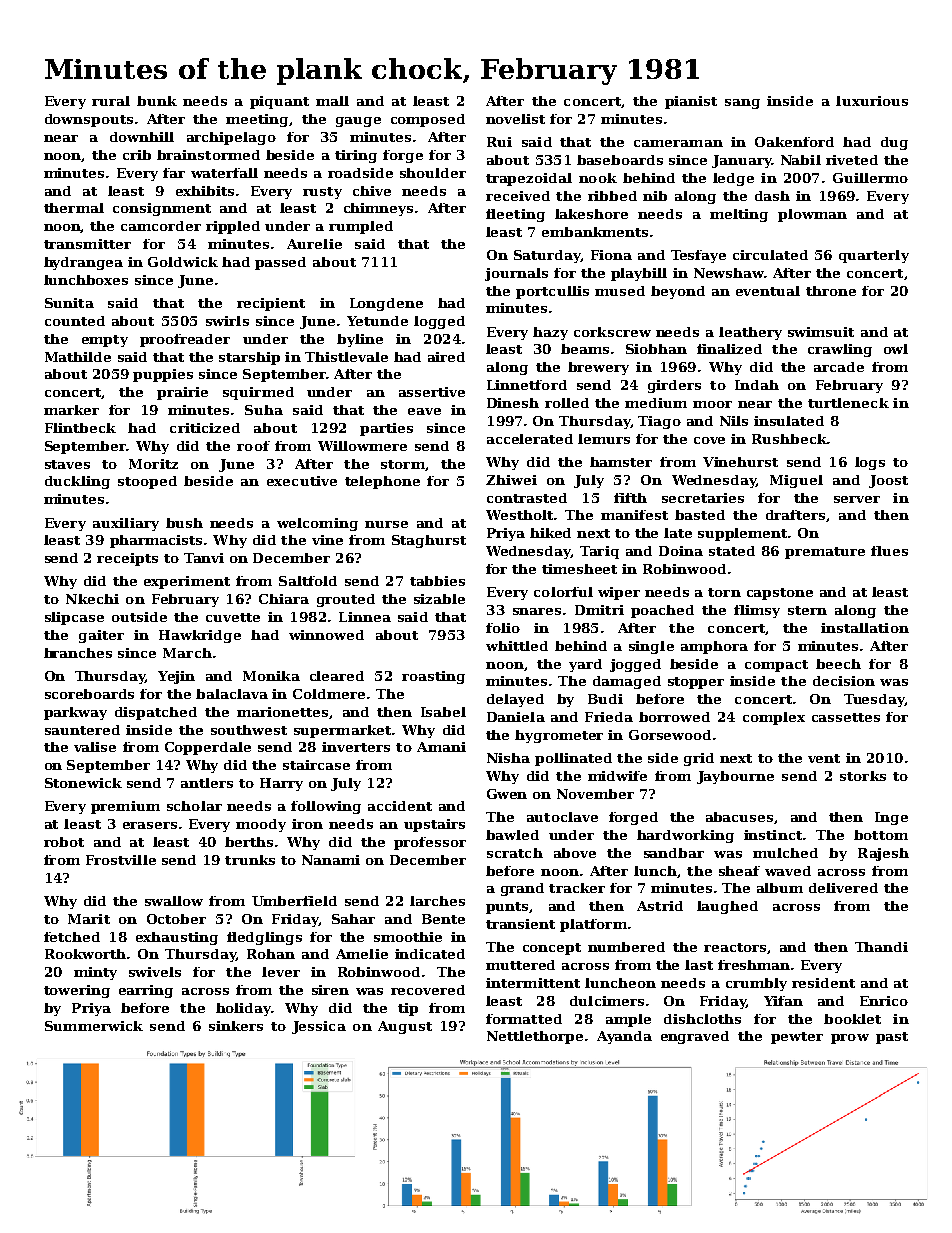  I want to click on Summerwick, so click(94, 1026).
